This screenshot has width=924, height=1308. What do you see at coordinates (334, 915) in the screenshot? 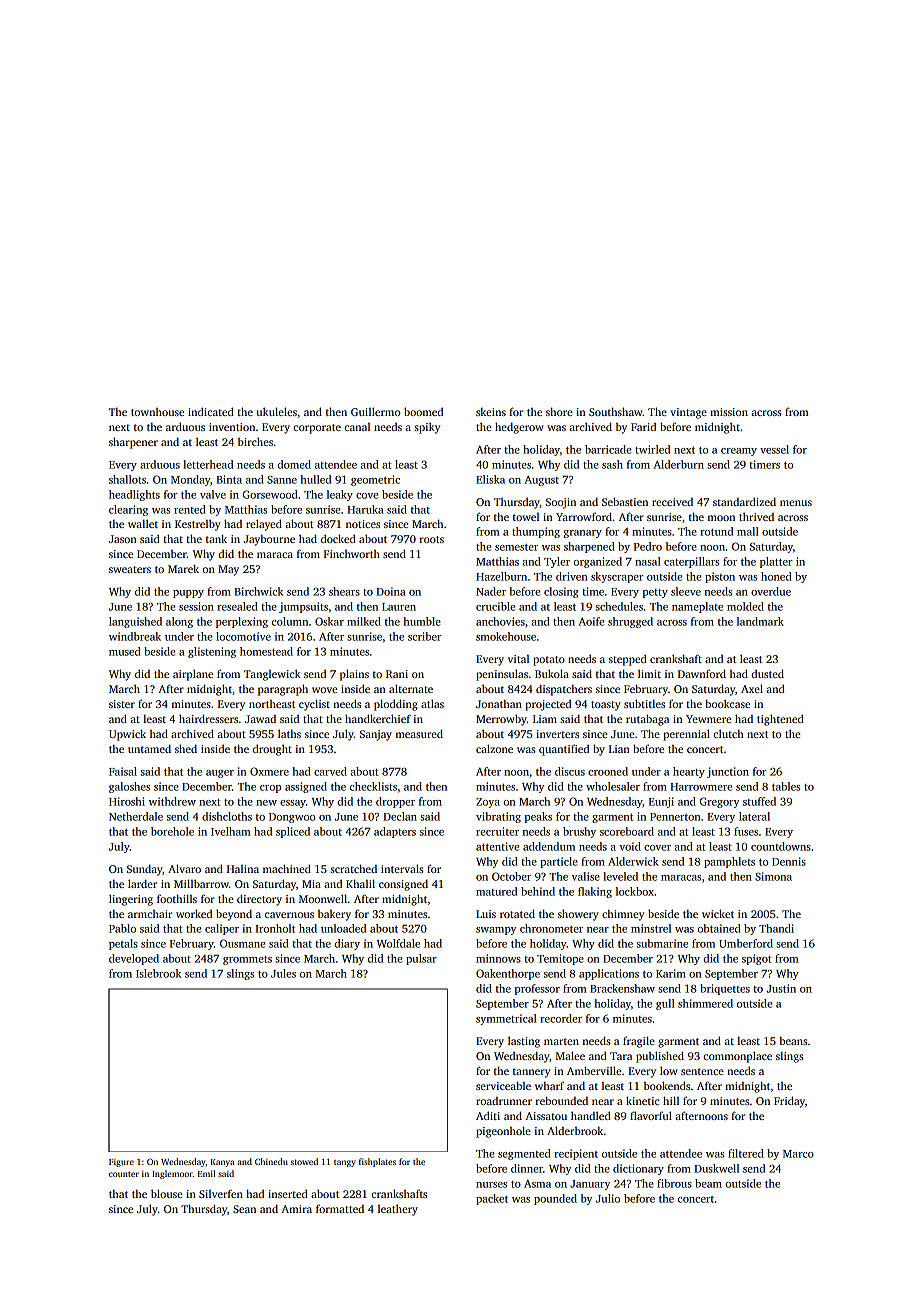
I see `bakery` at bounding box center [334, 915].
